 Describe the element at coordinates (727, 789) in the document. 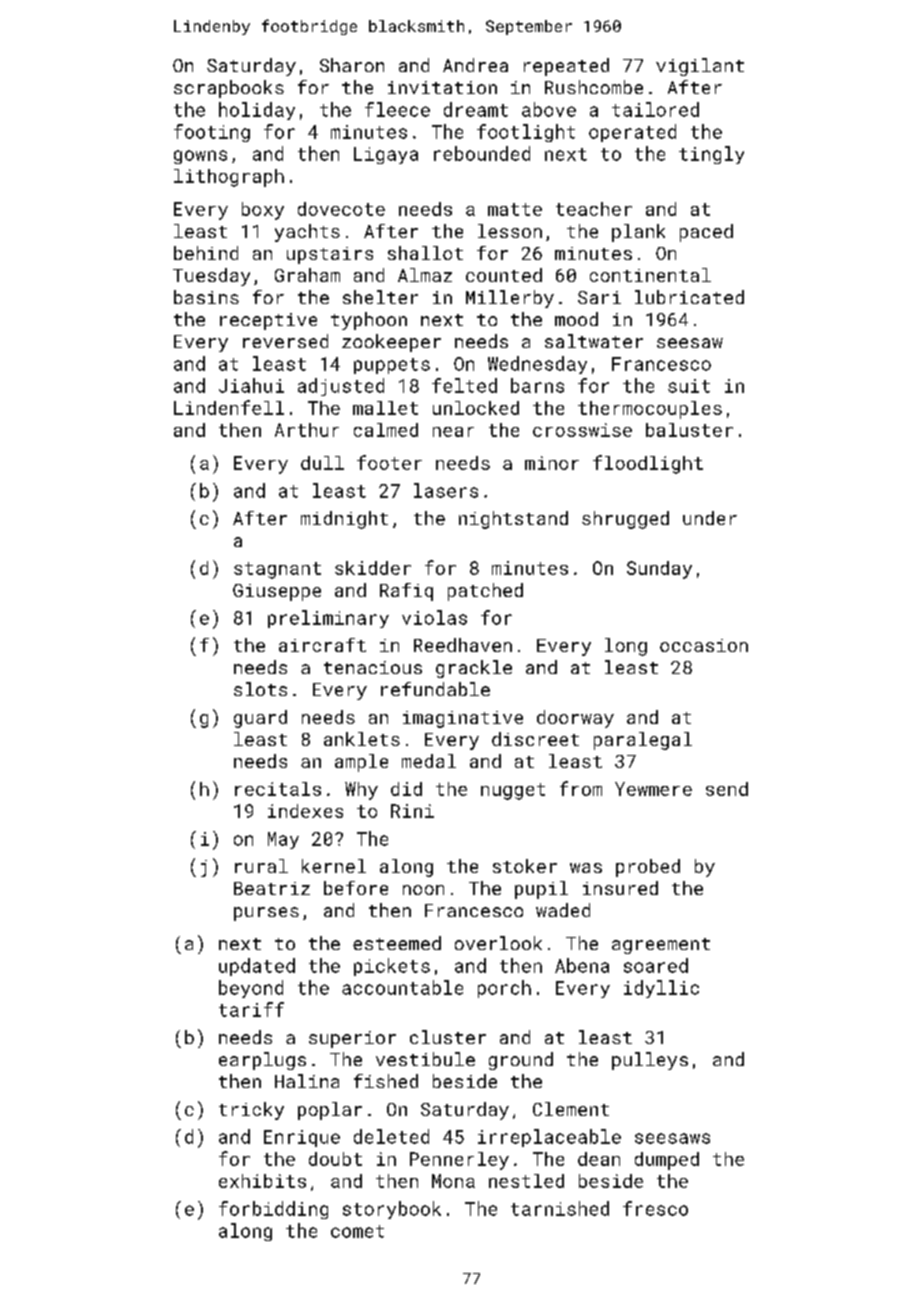

I see `send` at that location.
